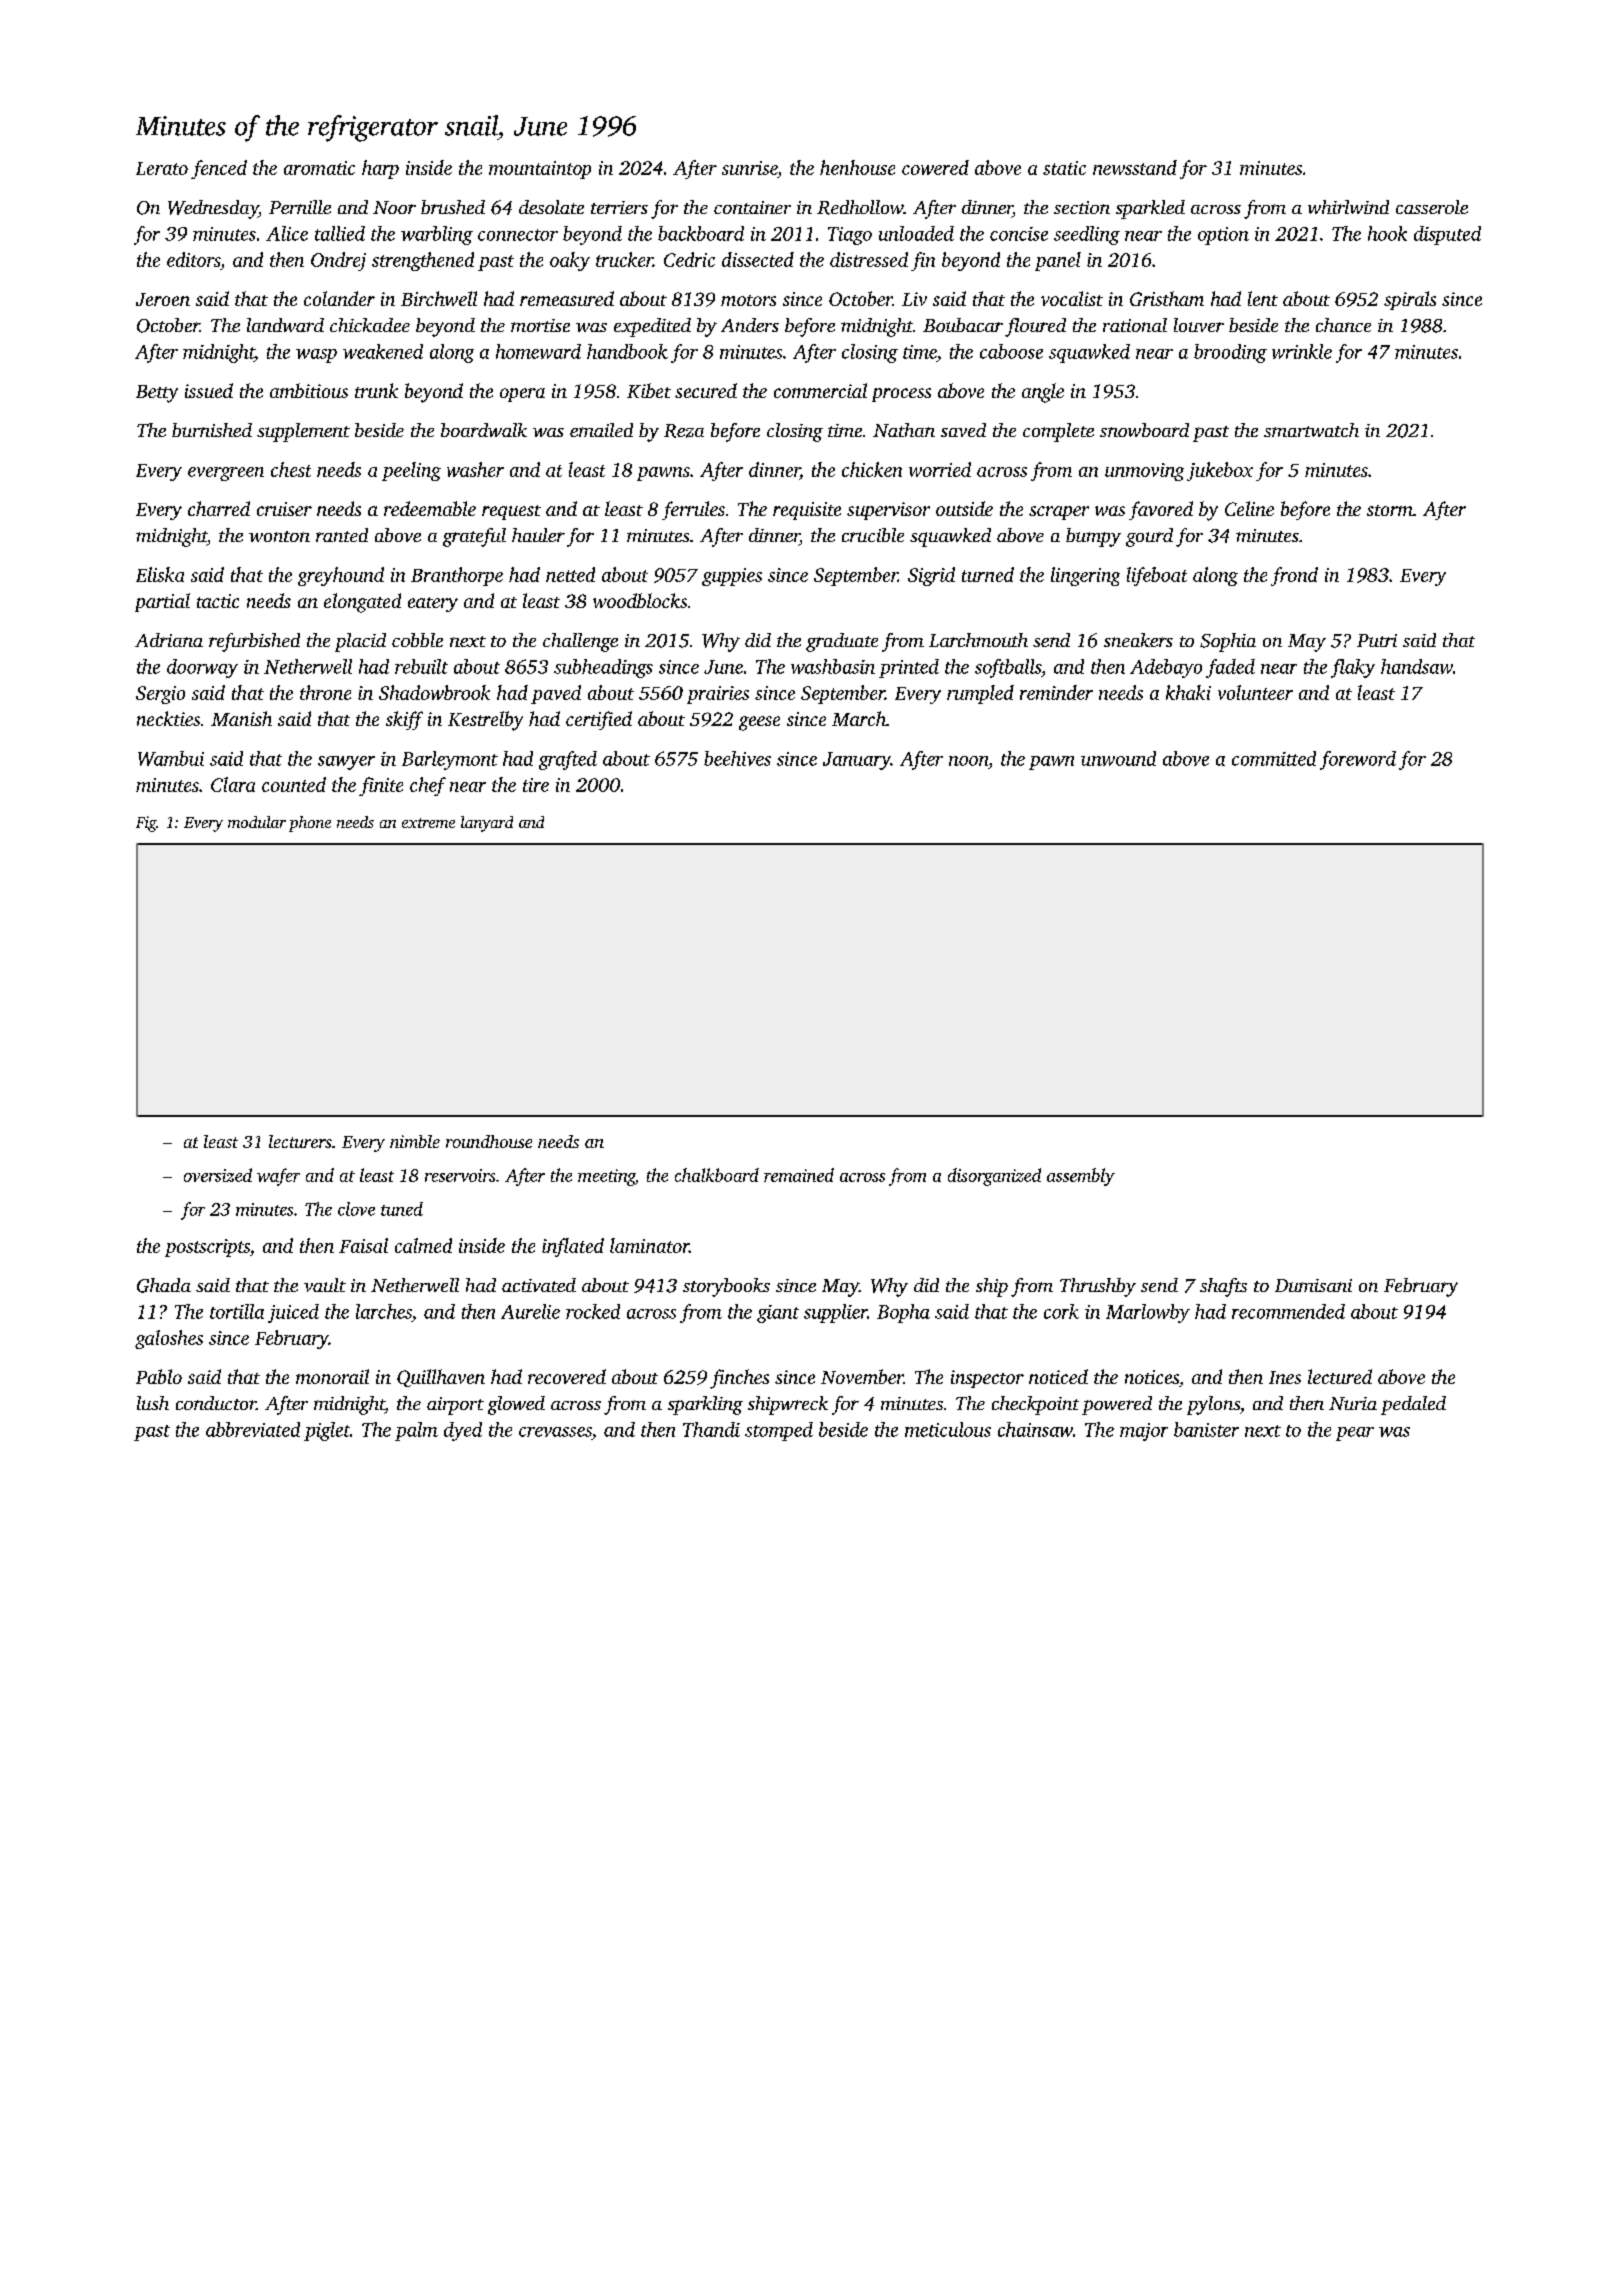 This screenshot has height=2292, width=1620. I want to click on juiced, so click(293, 1313).
